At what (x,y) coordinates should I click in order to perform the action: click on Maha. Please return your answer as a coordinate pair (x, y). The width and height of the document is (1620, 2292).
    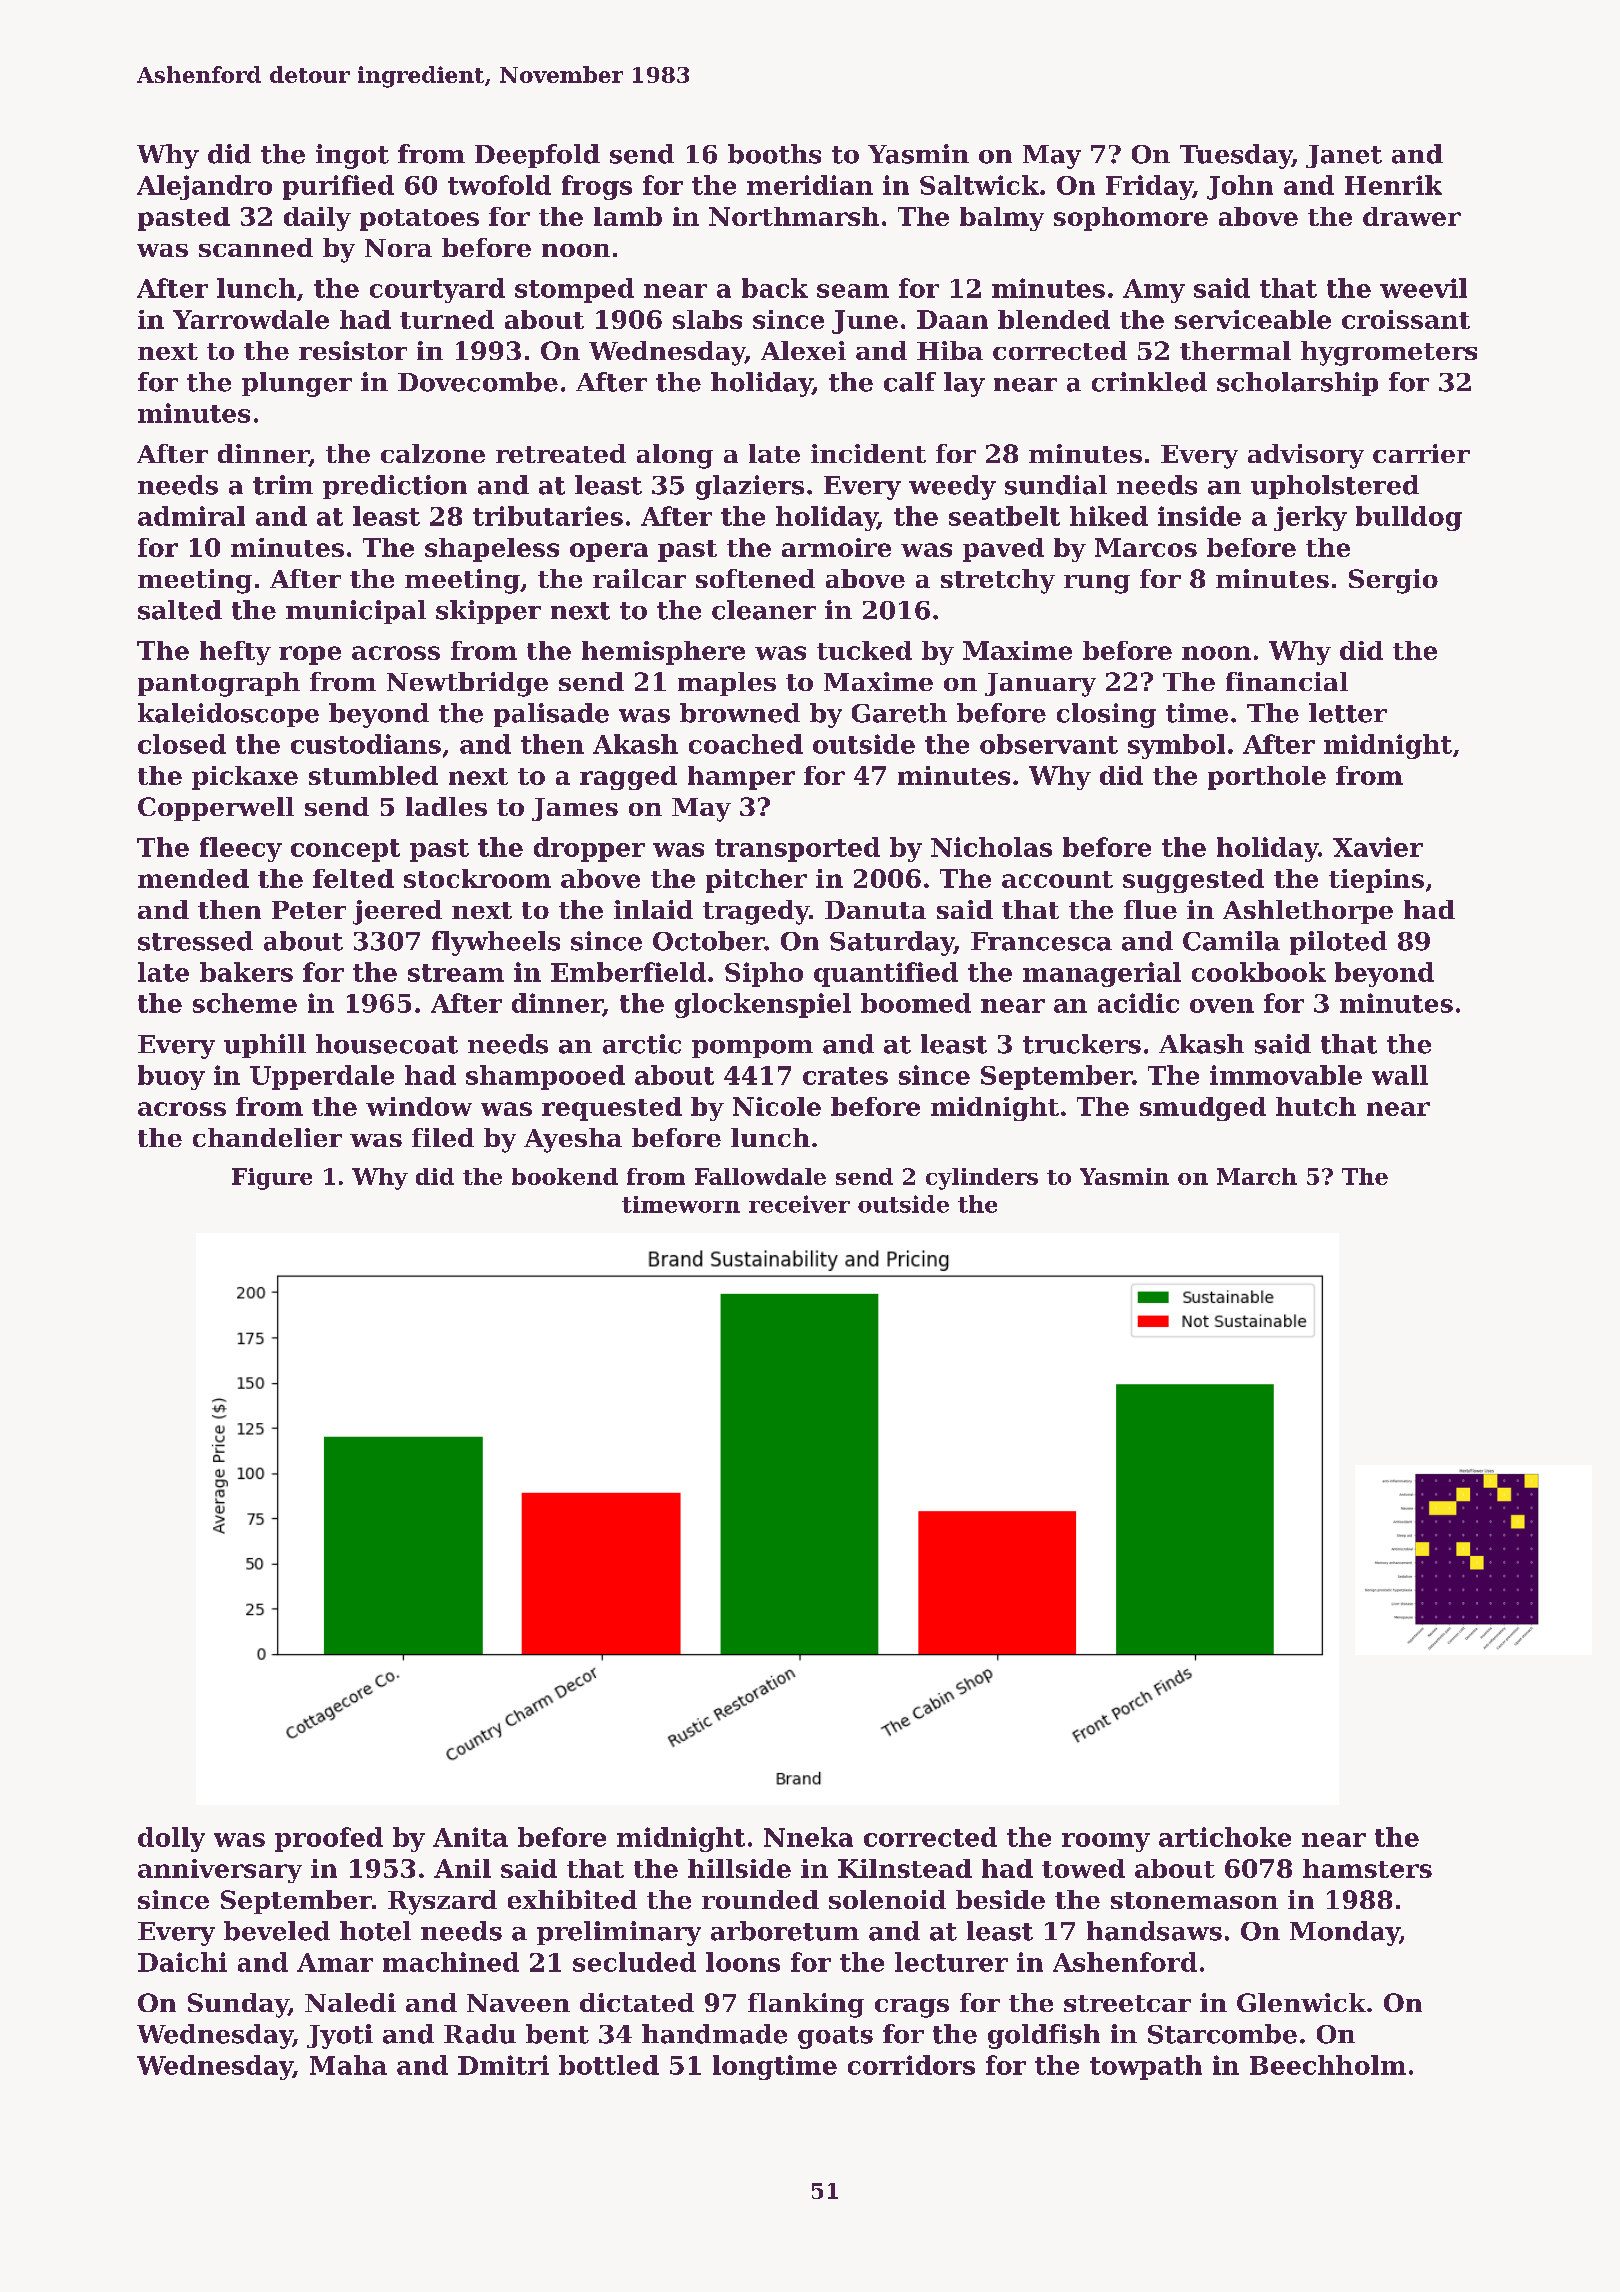
    Looking at the image, I should click on (348, 2065).
